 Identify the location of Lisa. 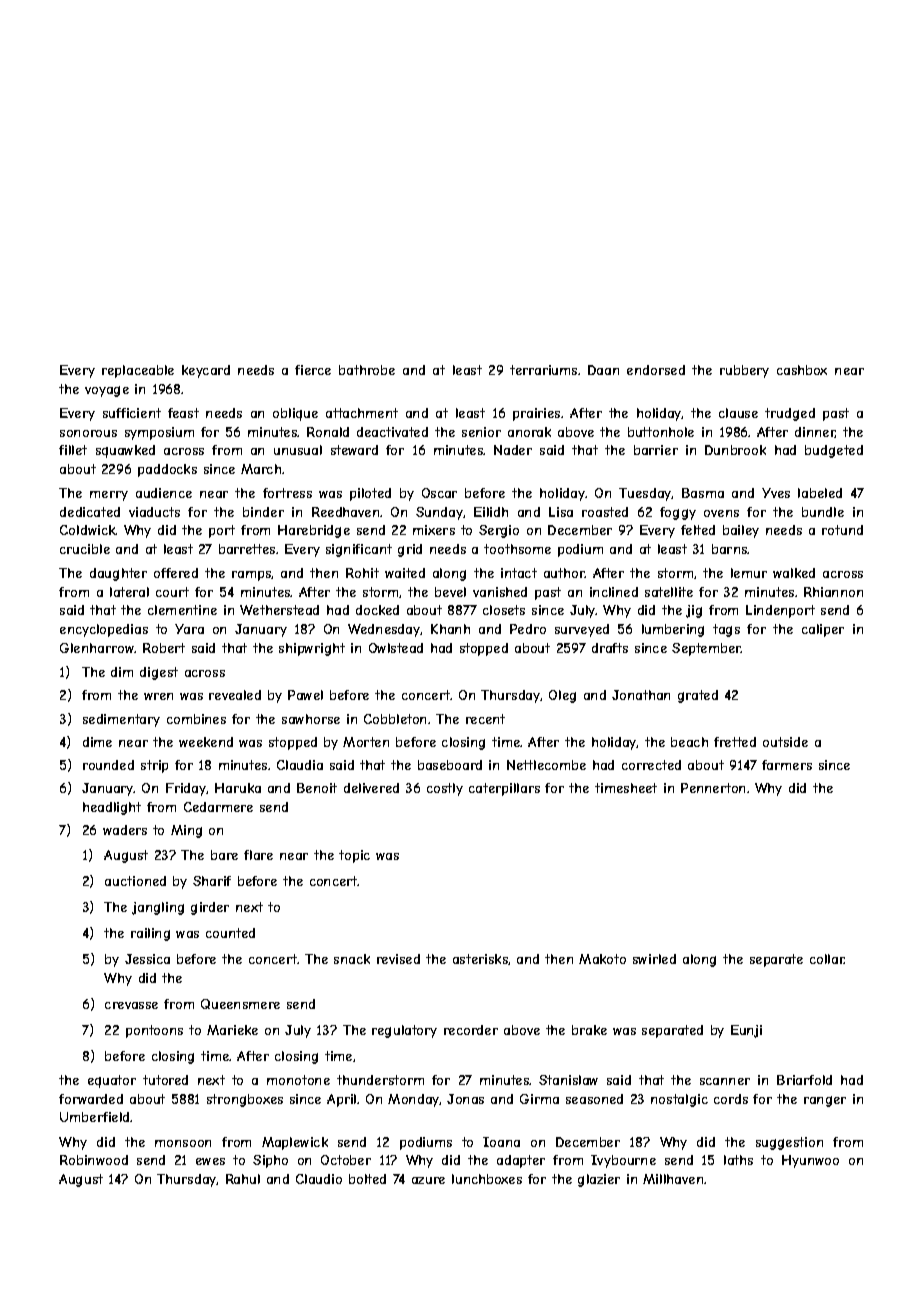
(561, 512).
